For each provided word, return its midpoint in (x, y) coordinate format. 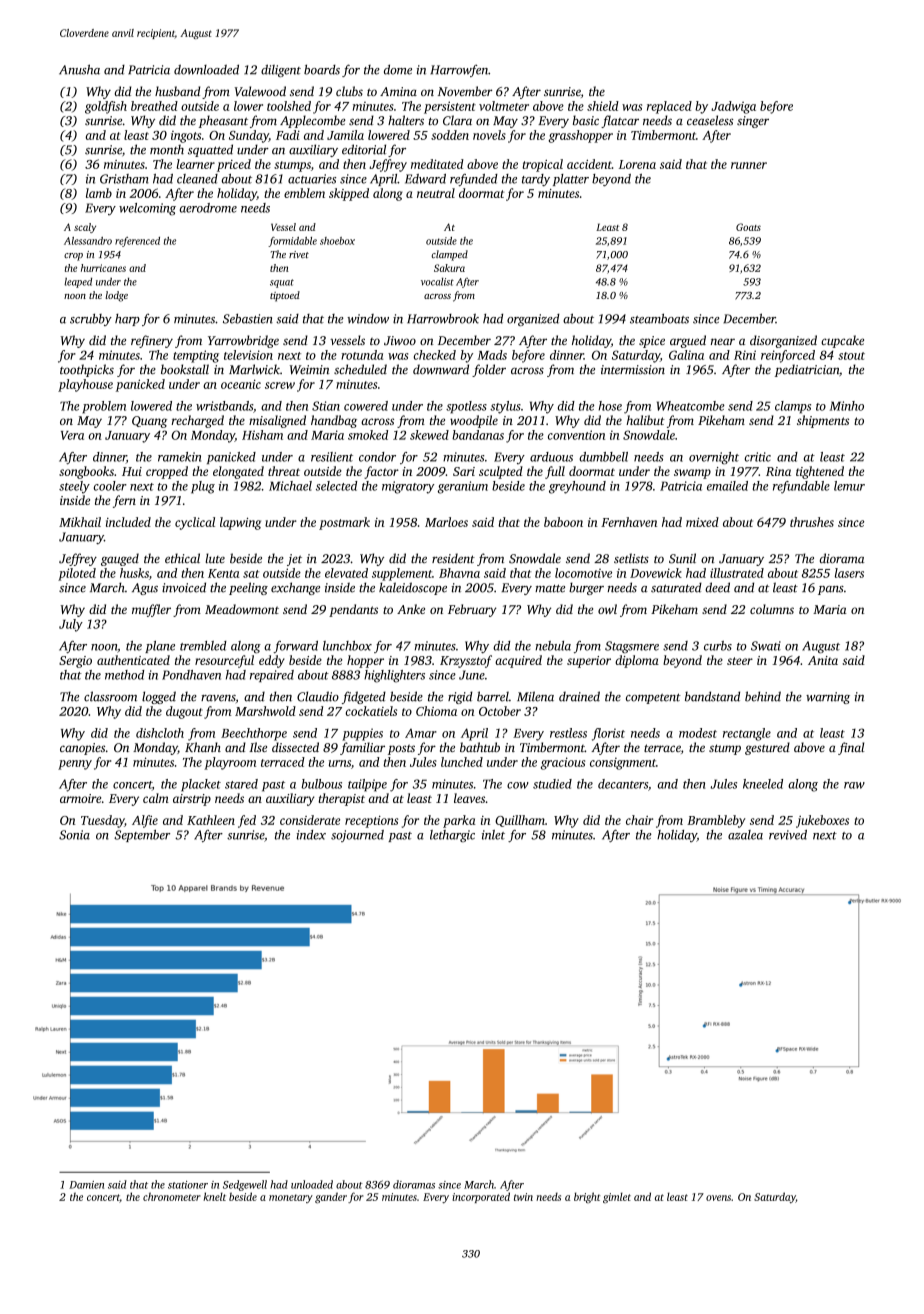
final (851, 748)
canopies (82, 749)
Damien (86, 1185)
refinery (152, 341)
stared (241, 784)
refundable (801, 487)
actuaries (312, 179)
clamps (793, 407)
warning (828, 698)
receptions (371, 822)
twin (523, 1197)
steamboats (659, 318)
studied (552, 784)
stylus (505, 407)
